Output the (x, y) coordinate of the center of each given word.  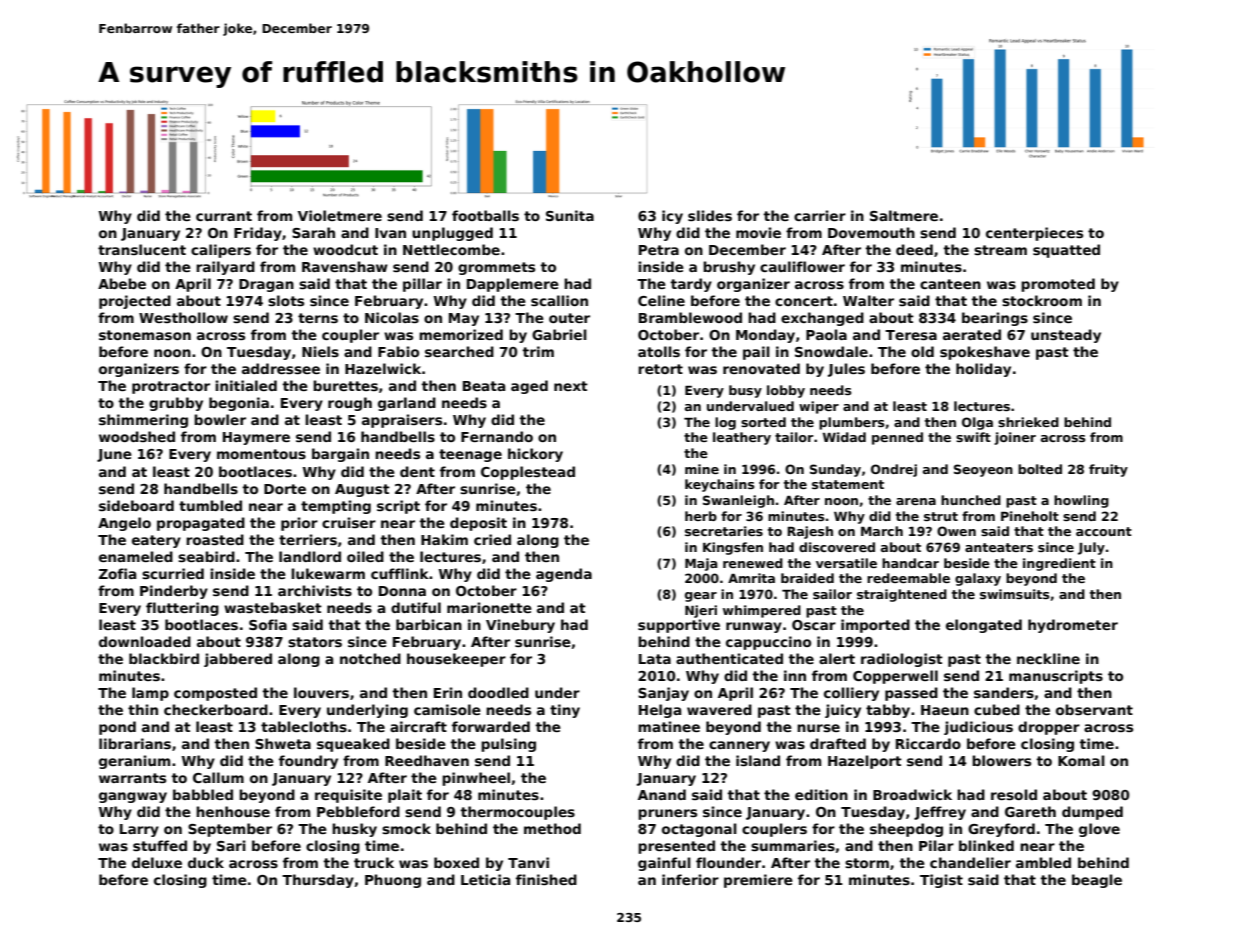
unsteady (1066, 336)
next (571, 386)
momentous (261, 454)
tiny (565, 711)
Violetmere (340, 215)
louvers (321, 692)
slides (710, 215)
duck (206, 862)
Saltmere (904, 215)
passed (911, 694)
